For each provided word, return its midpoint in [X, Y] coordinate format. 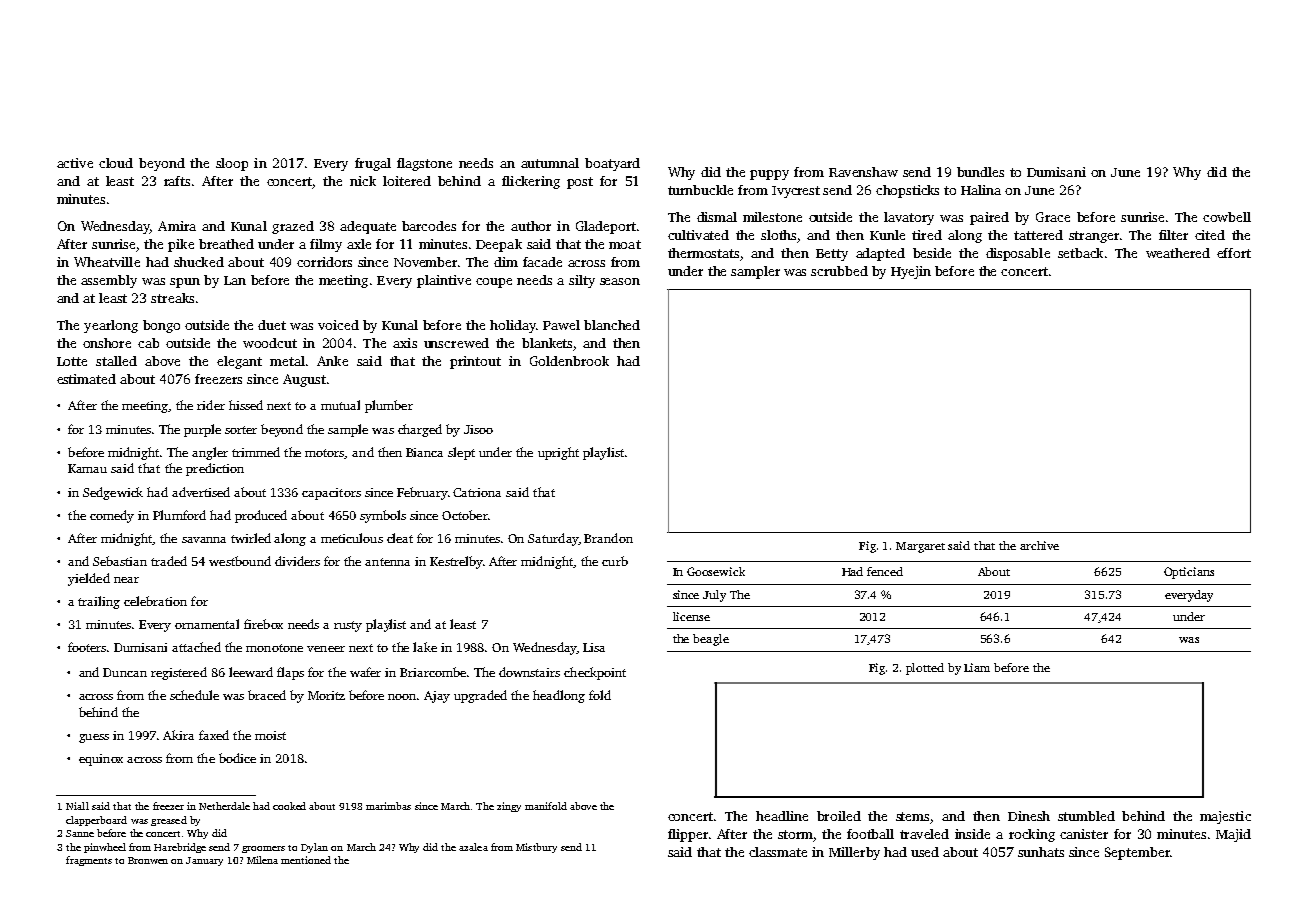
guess [94, 738]
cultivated [698, 235]
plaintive [444, 281]
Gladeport [606, 227]
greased [169, 821]
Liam [977, 667]
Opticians [1189, 573]
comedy [112, 516]
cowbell [1227, 217]
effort [1234, 253]
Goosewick [716, 571]
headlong [559, 696]
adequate [368, 227]
